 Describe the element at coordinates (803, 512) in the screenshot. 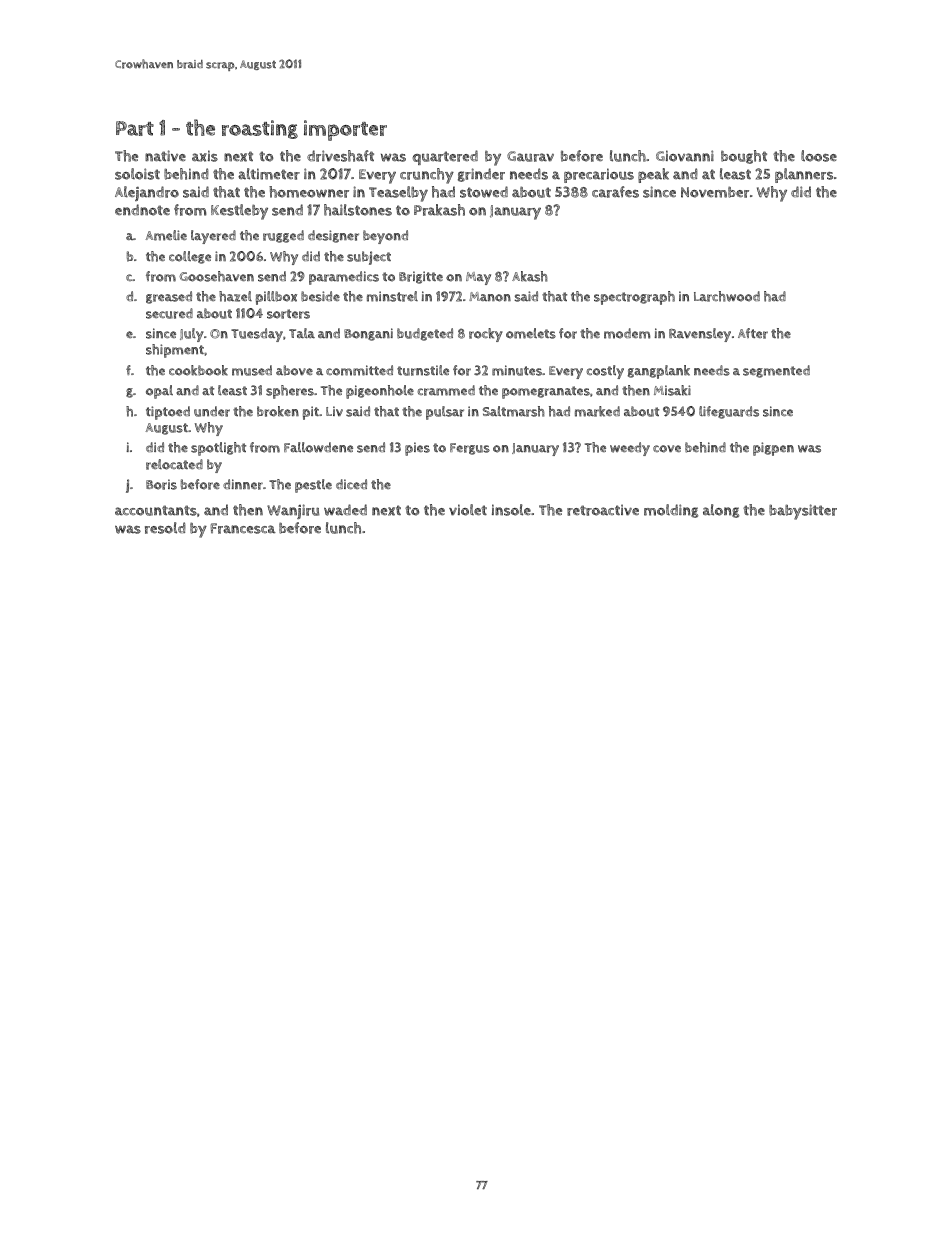

I see `babysitter` at that location.
